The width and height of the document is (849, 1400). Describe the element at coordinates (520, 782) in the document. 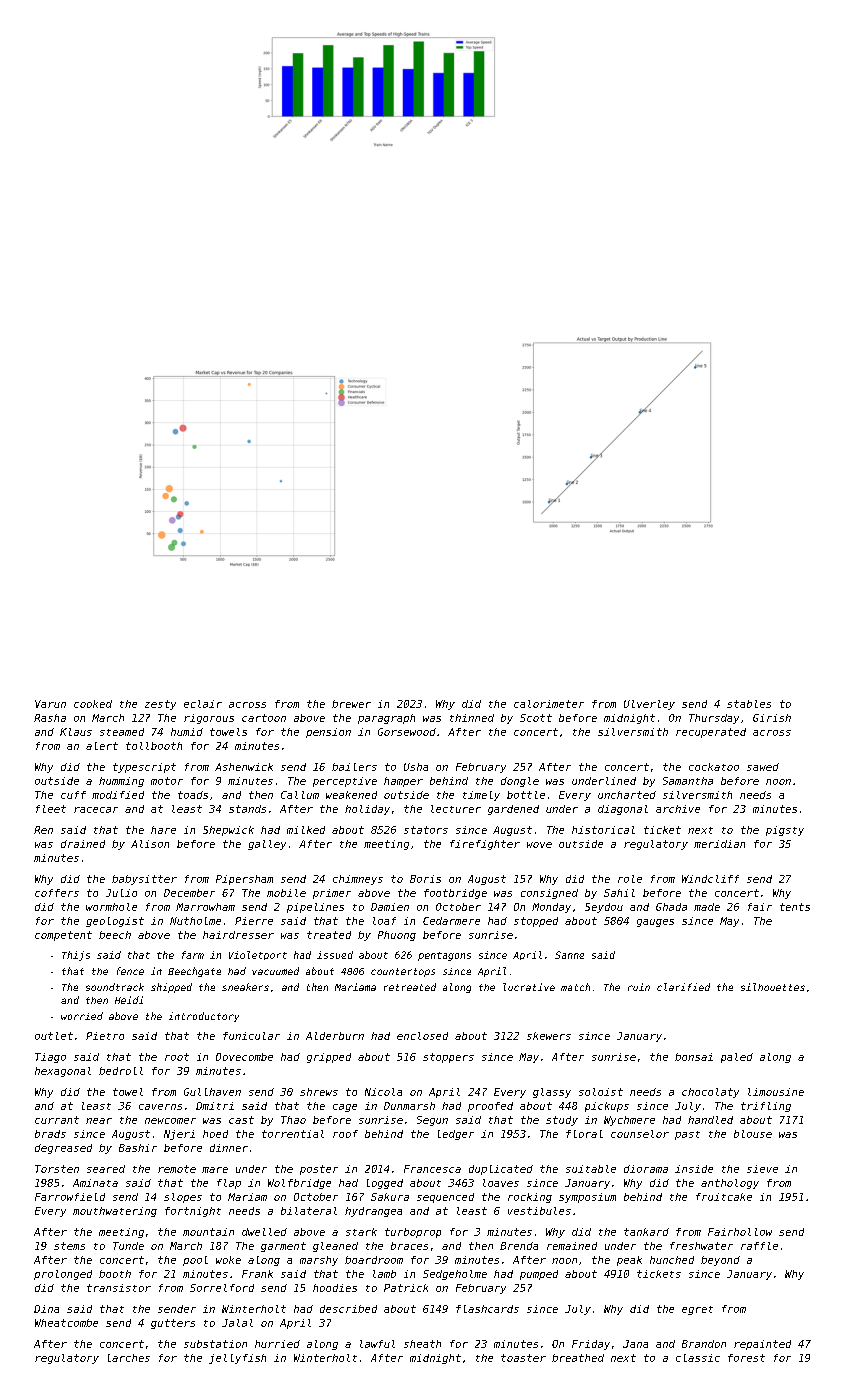

I see `dongle` at that location.
